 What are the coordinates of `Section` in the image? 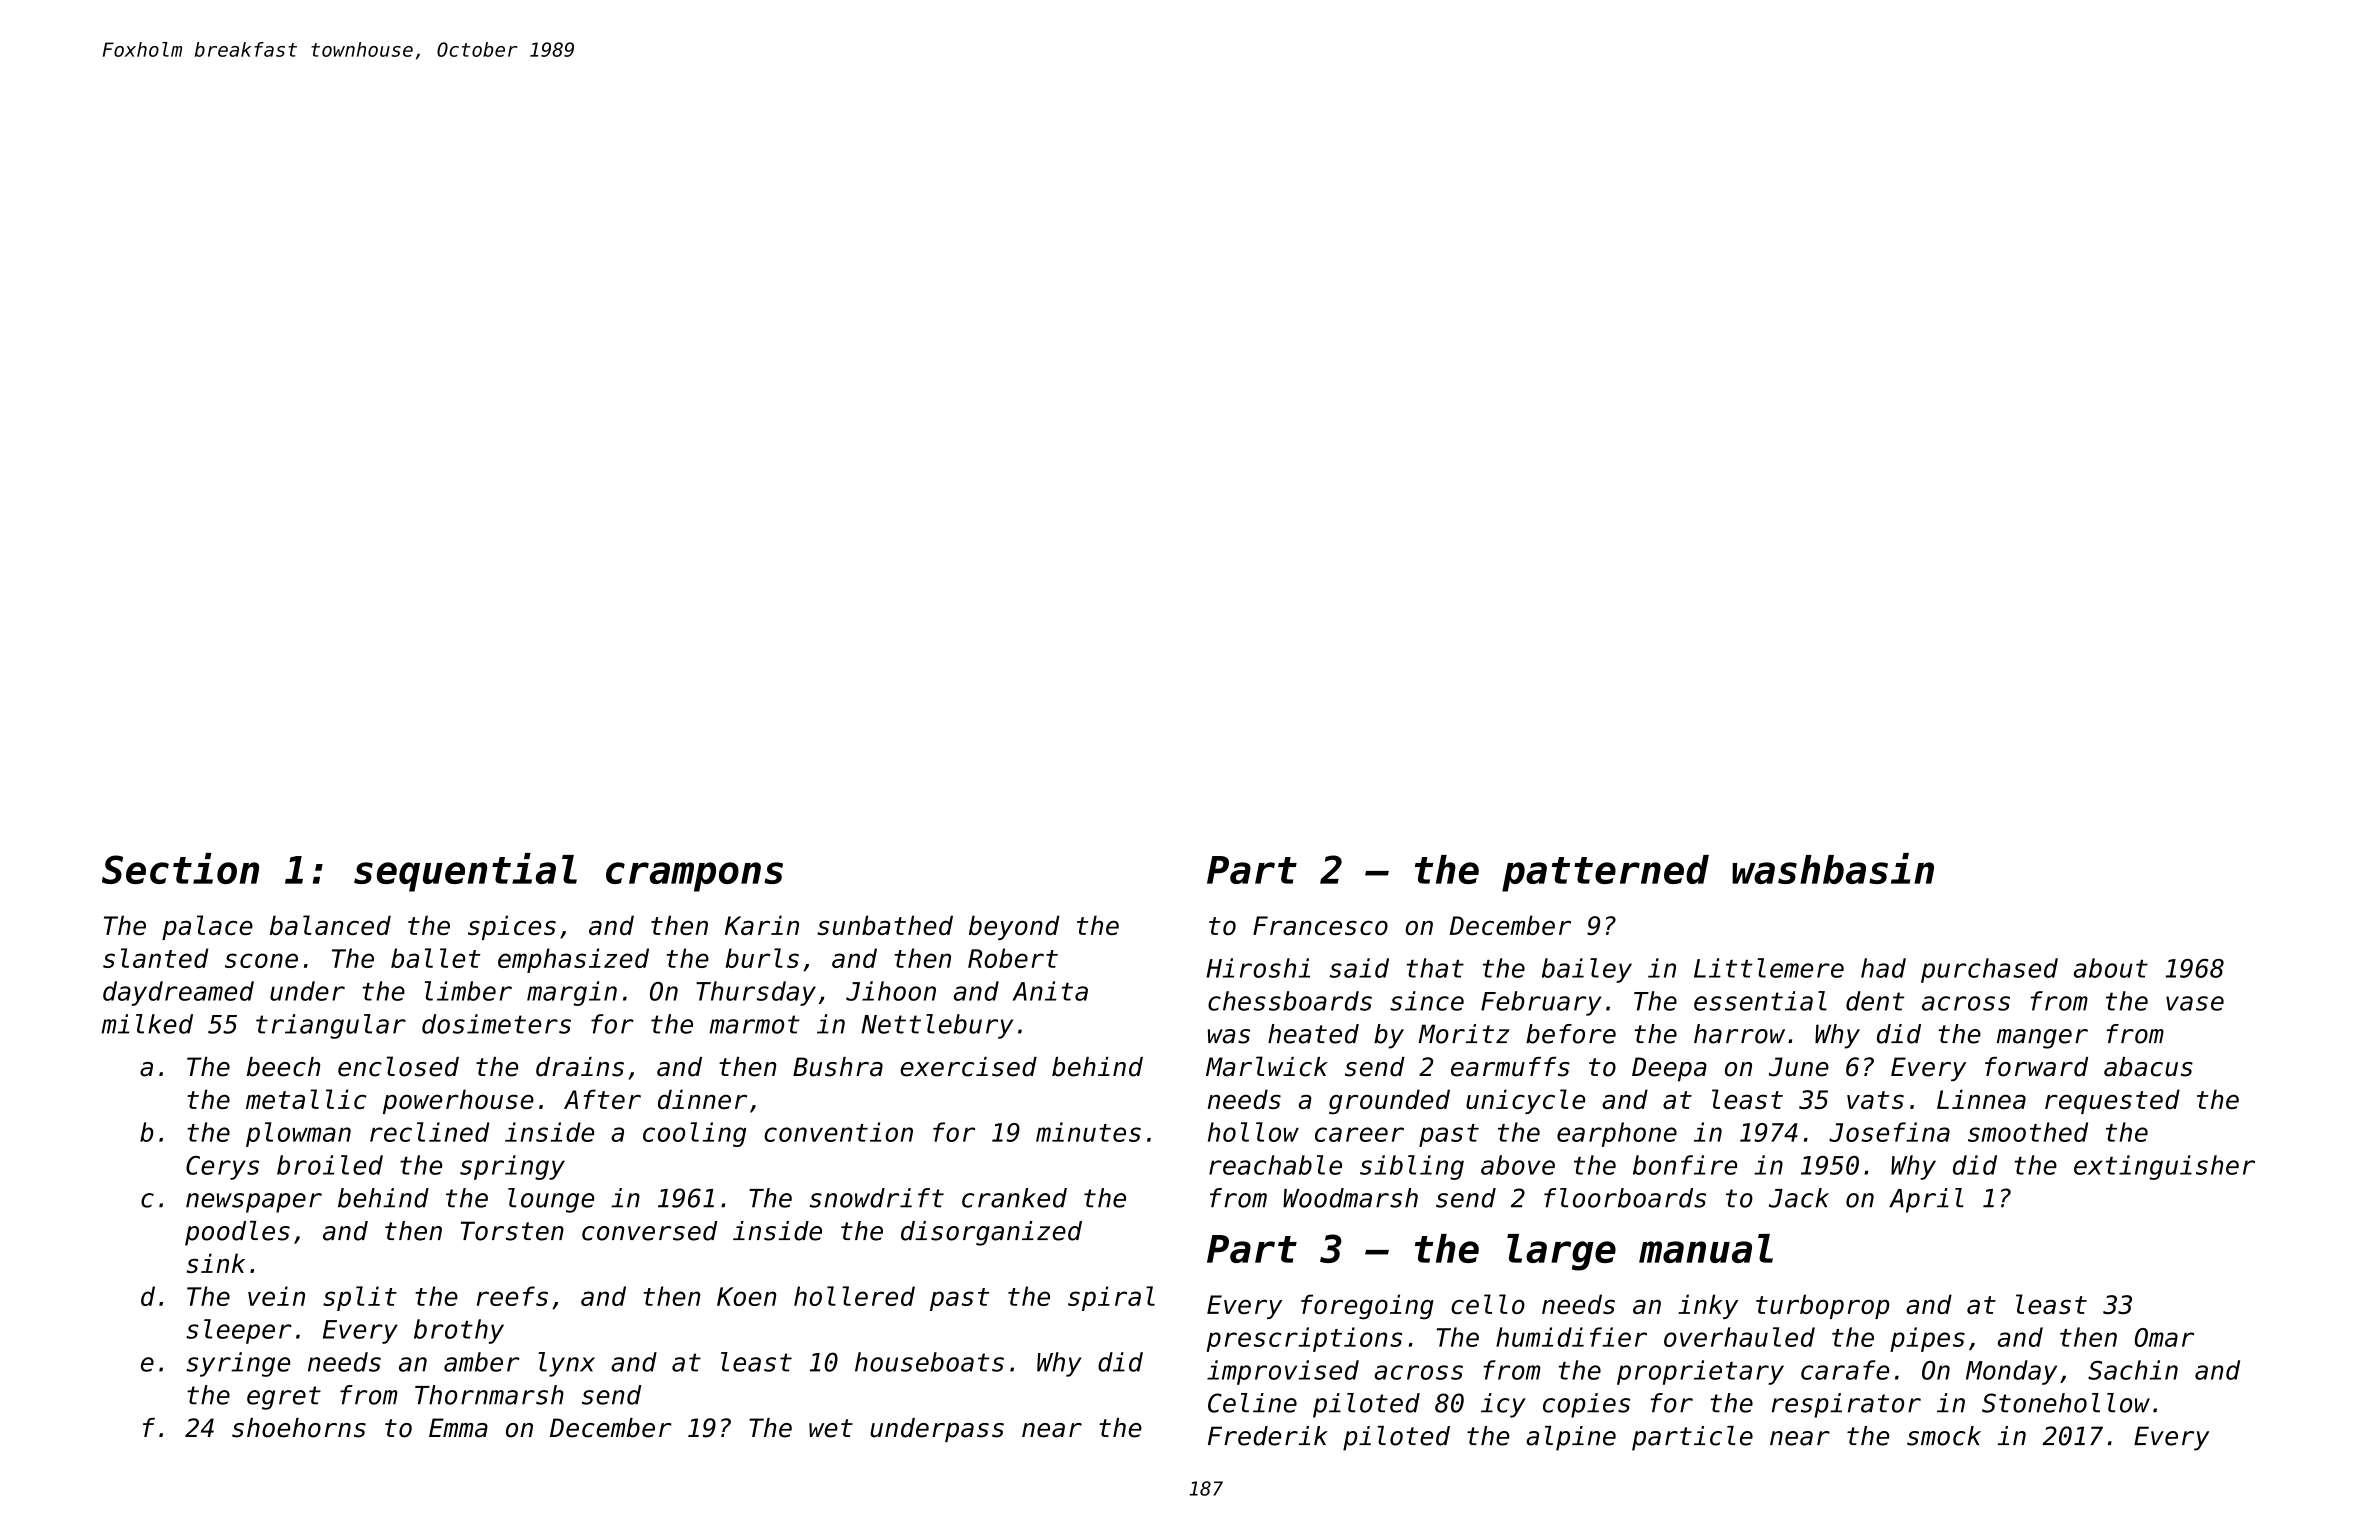 It's located at (180, 868).
